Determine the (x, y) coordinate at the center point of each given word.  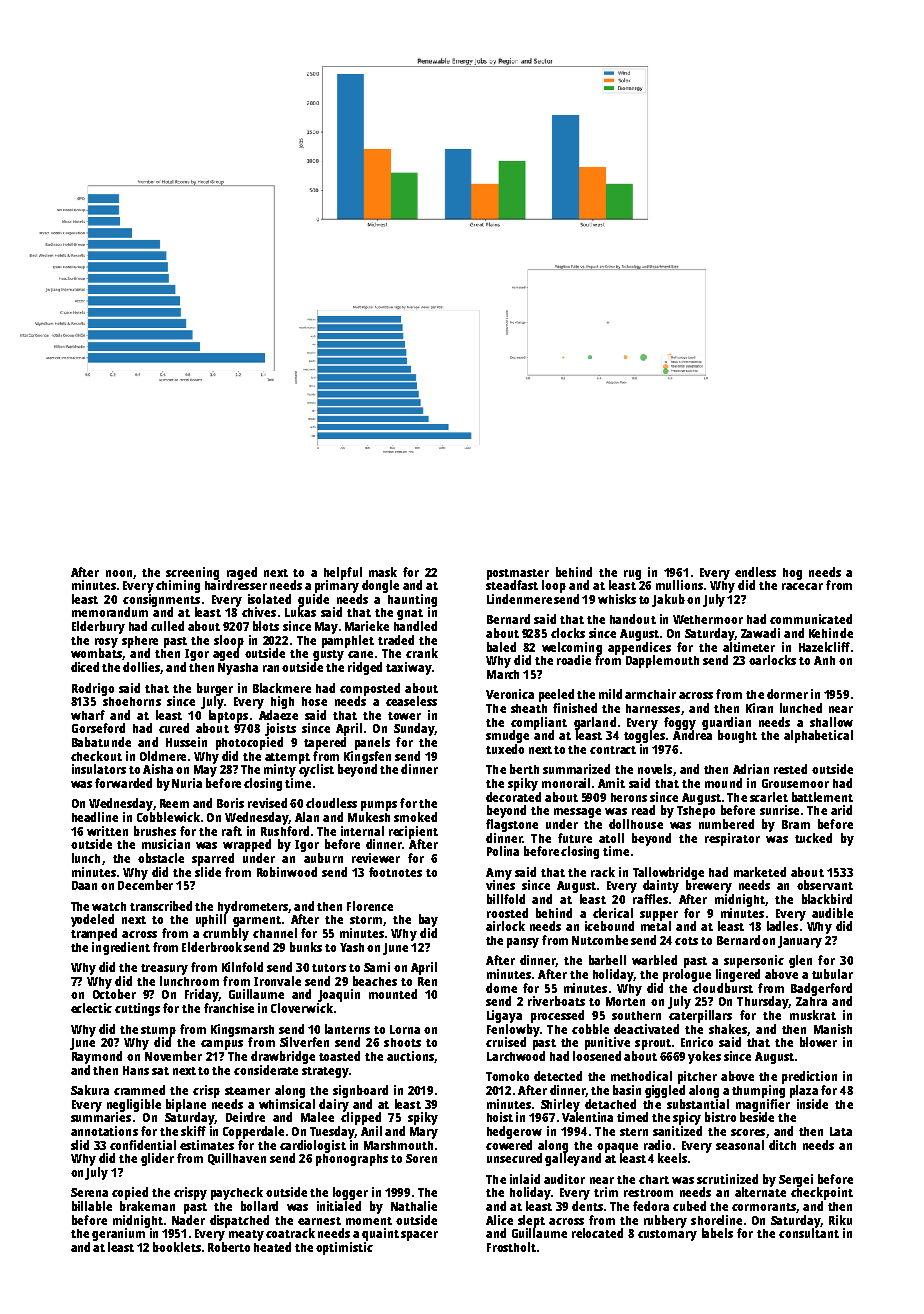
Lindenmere (519, 599)
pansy (523, 943)
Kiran (759, 708)
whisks (617, 599)
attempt (287, 758)
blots (266, 626)
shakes (728, 1029)
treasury (164, 969)
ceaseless (411, 701)
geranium (118, 1234)
